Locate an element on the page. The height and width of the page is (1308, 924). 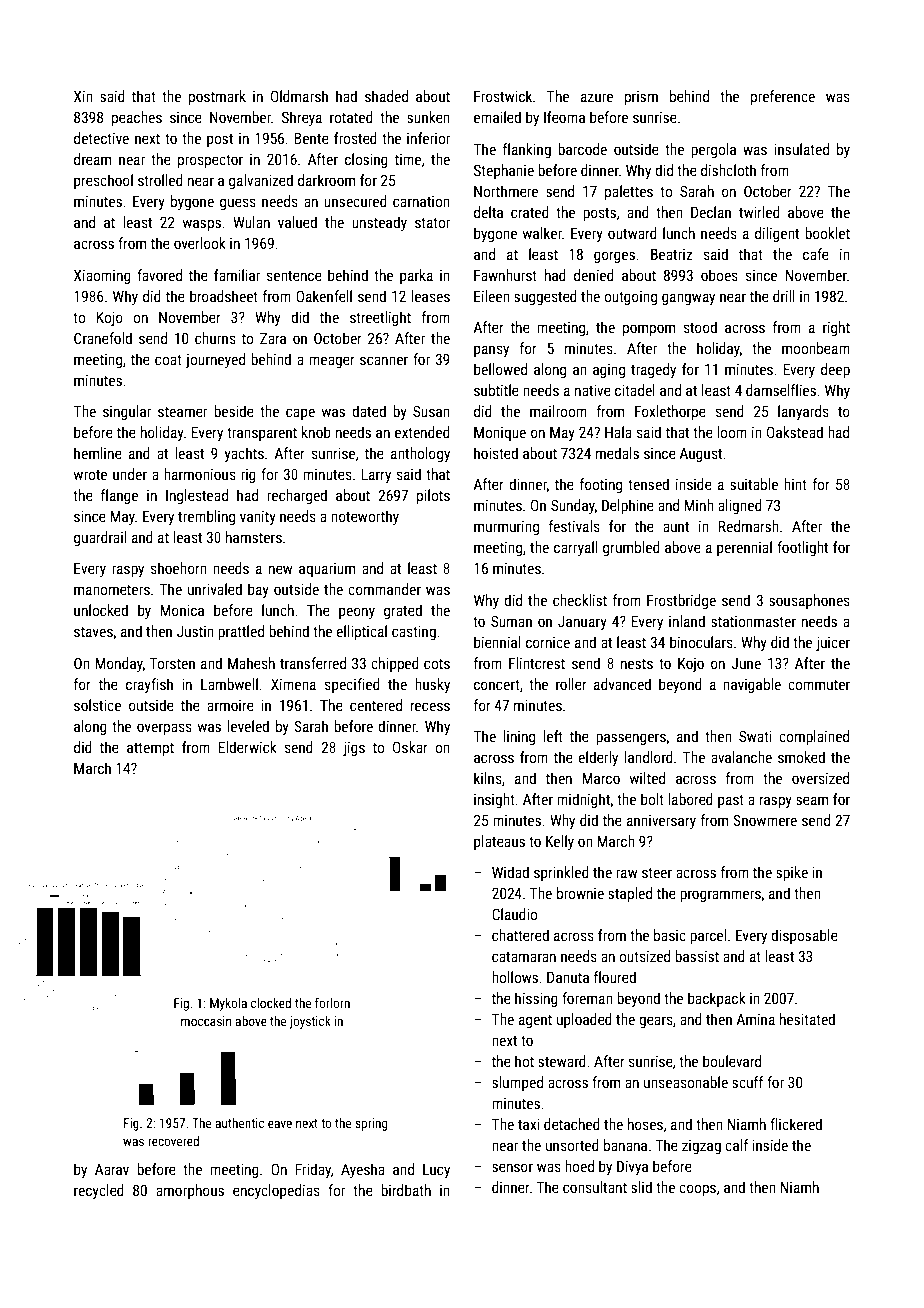
inland is located at coordinates (687, 621).
